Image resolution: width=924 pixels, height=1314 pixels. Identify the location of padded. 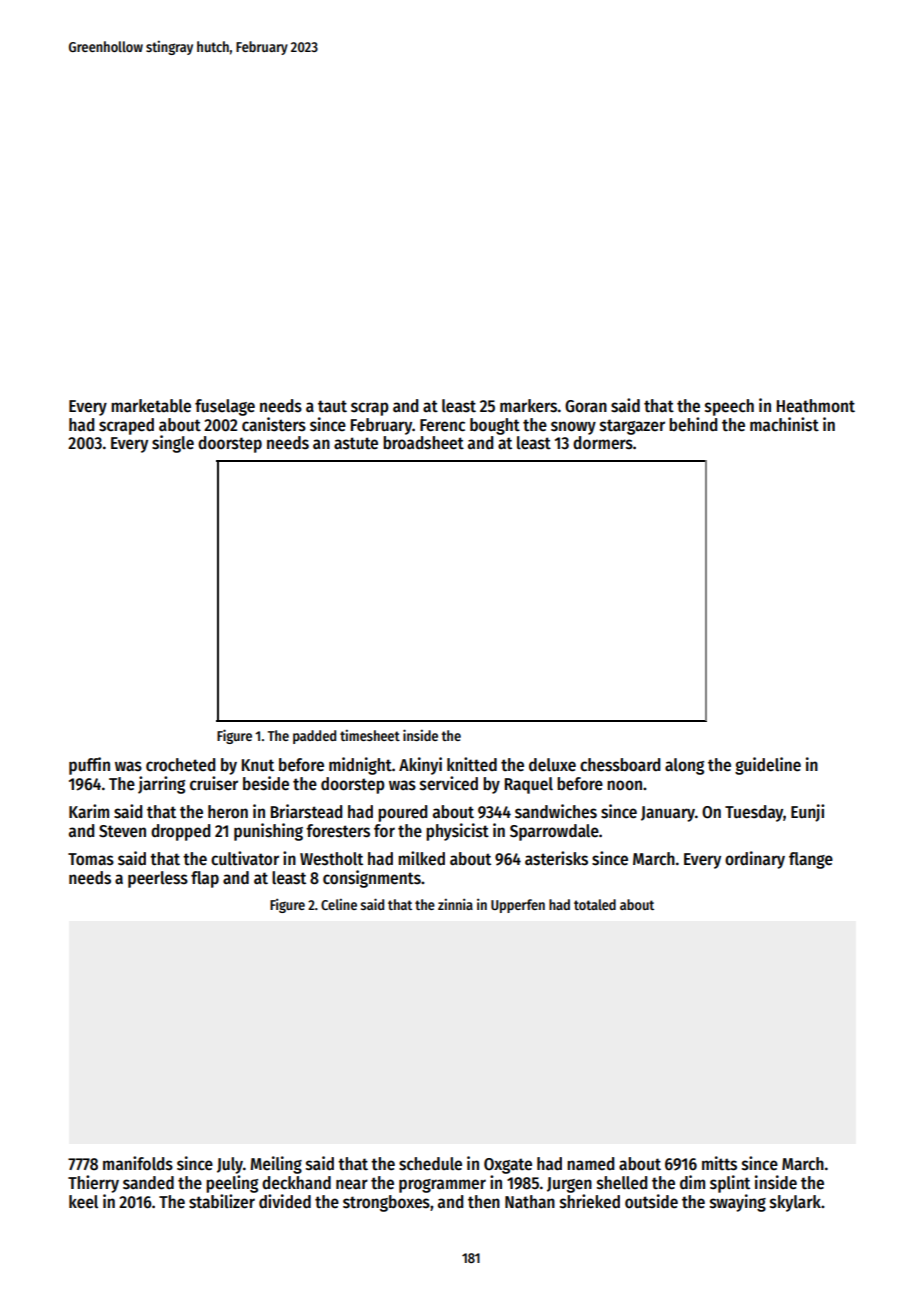
(314, 737).
